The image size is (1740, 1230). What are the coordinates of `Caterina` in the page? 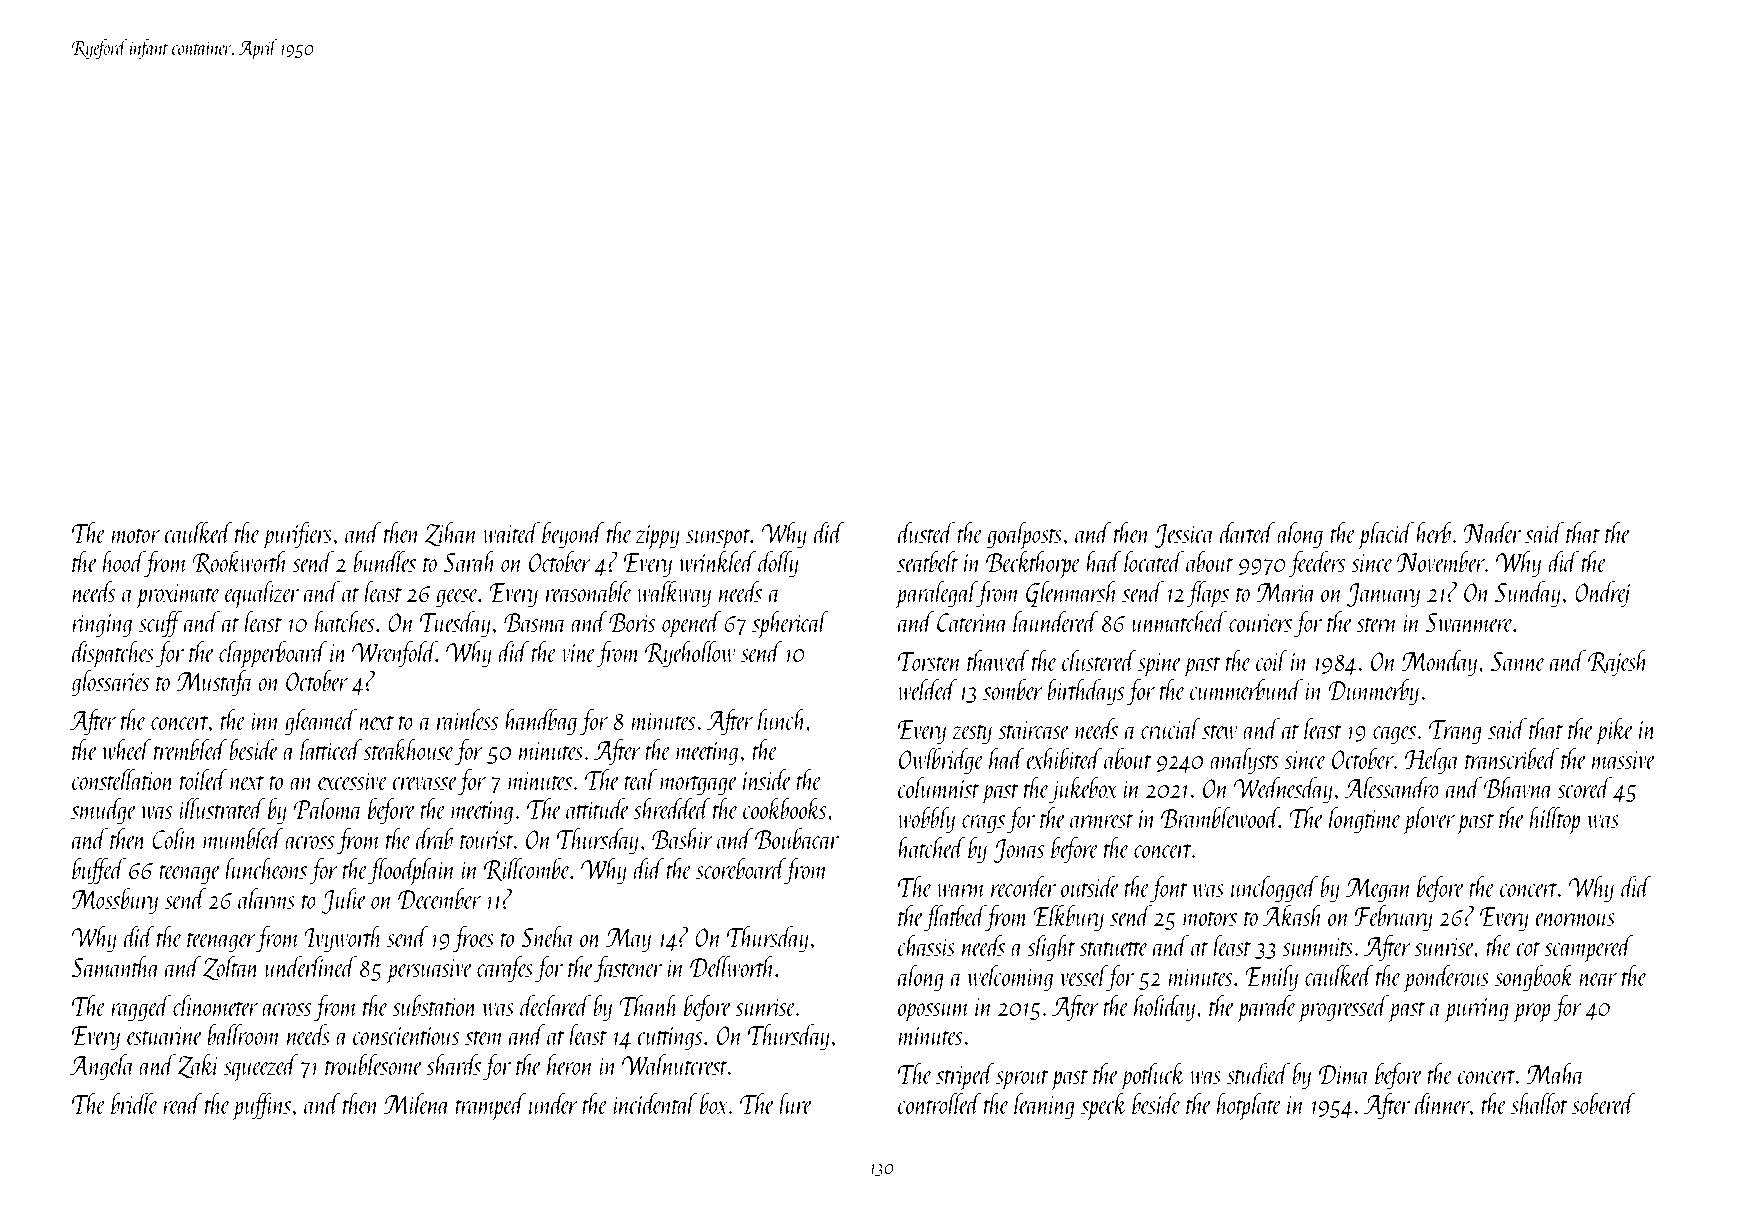 It's located at (973, 622).
